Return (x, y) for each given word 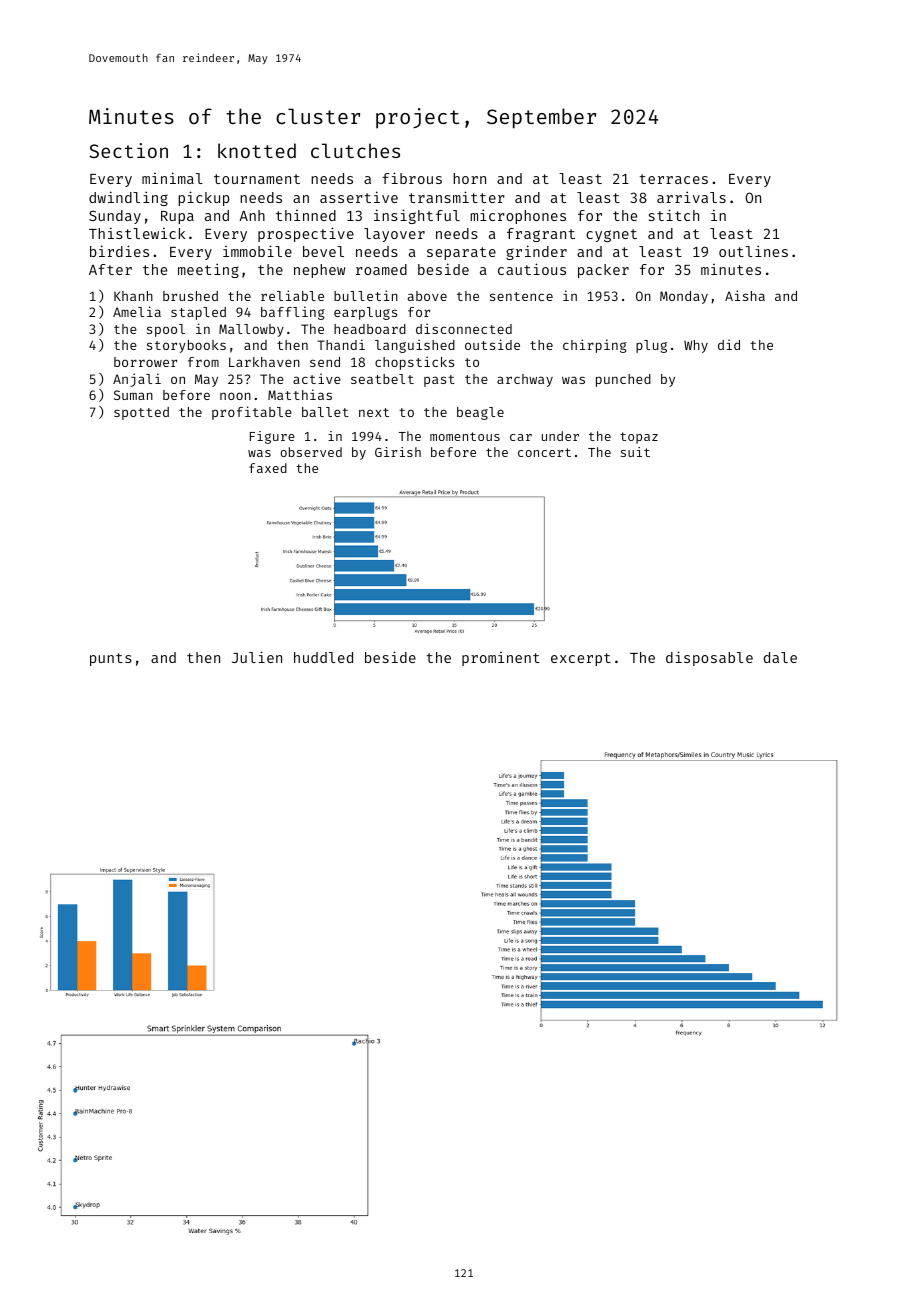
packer (603, 271)
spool (166, 330)
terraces (673, 179)
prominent (501, 659)
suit (635, 452)
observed (311, 452)
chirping (595, 346)
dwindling (128, 198)
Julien (257, 657)
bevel (323, 251)
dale (780, 657)
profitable (252, 413)
